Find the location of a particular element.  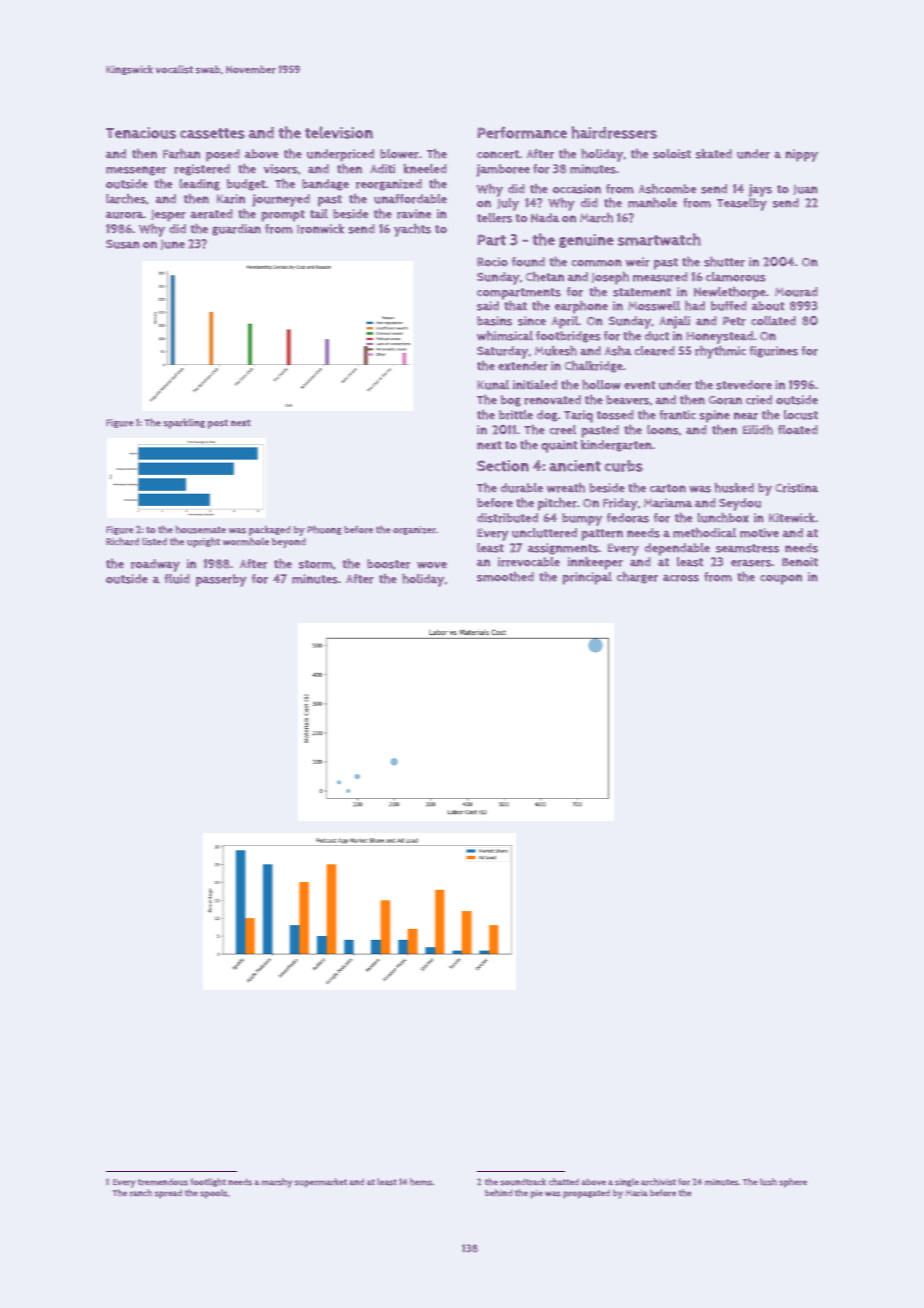

hems is located at coordinates (421, 1182).
